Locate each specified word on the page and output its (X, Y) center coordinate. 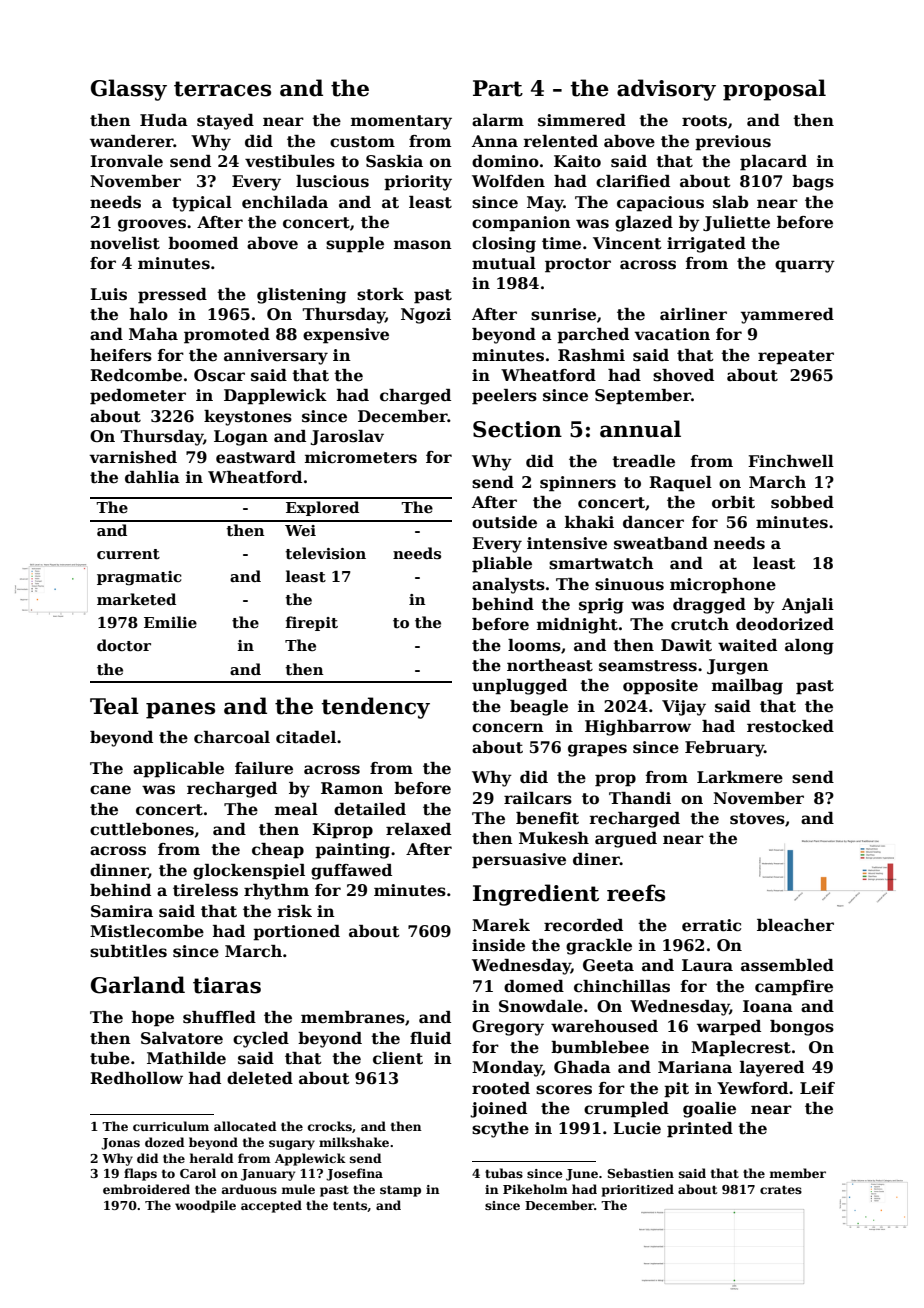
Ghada (582, 1067)
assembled (787, 965)
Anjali (808, 606)
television (325, 553)
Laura (707, 965)
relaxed (418, 829)
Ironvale (126, 161)
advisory (666, 90)
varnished (133, 457)
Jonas (120, 1144)
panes (180, 710)
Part (498, 88)
